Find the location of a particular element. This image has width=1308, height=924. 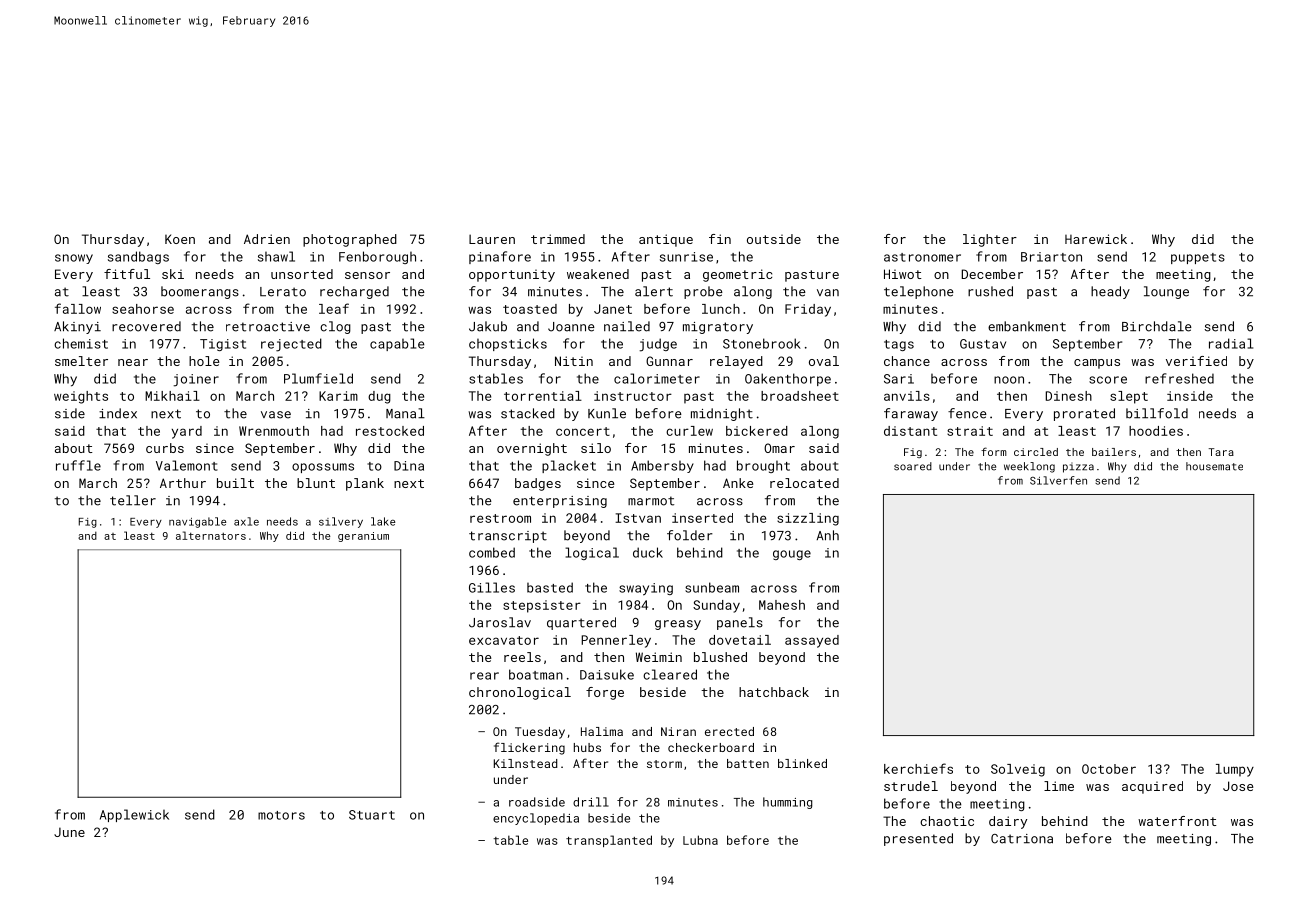

Tara is located at coordinates (1221, 452).
